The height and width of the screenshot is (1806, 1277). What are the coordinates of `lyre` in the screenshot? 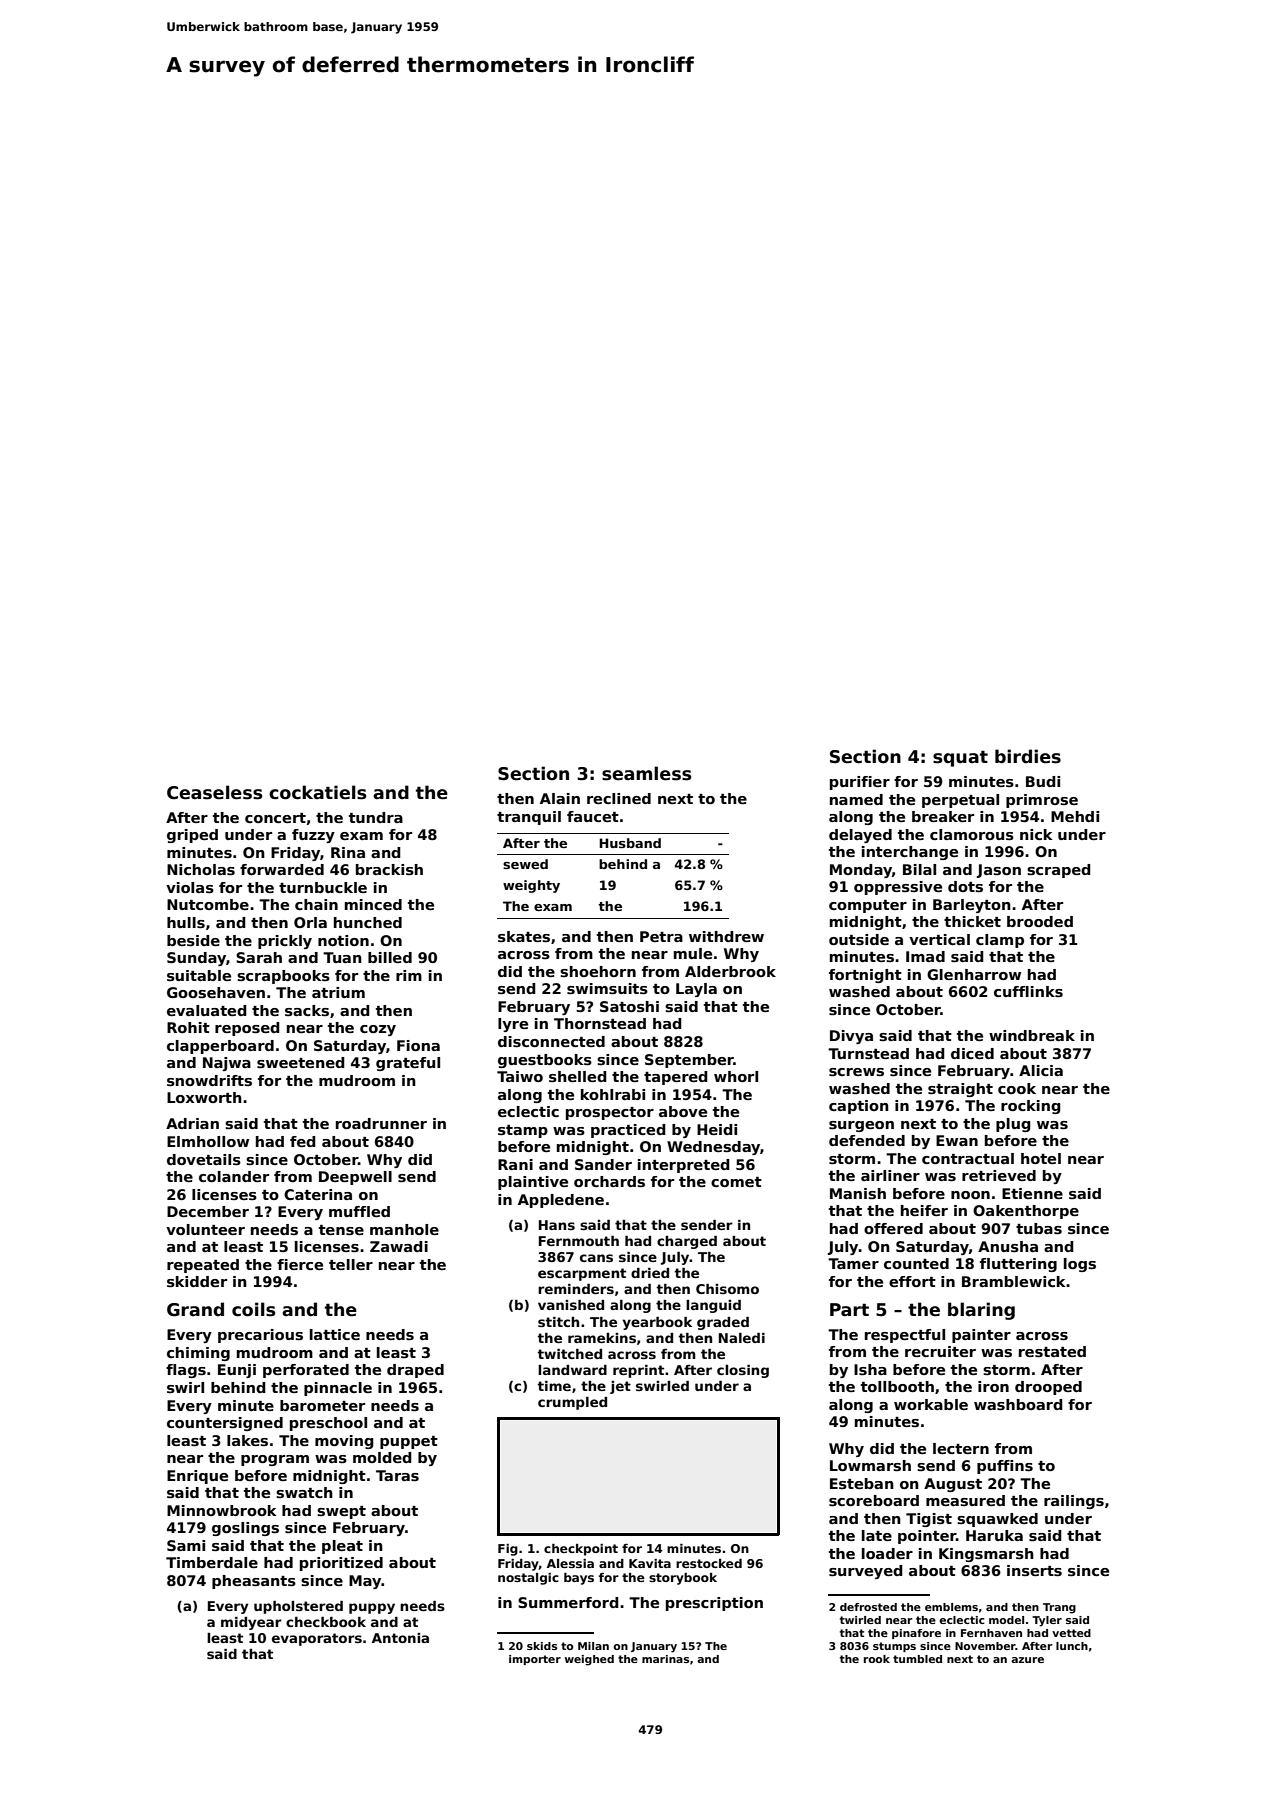 It's located at (513, 1025).
